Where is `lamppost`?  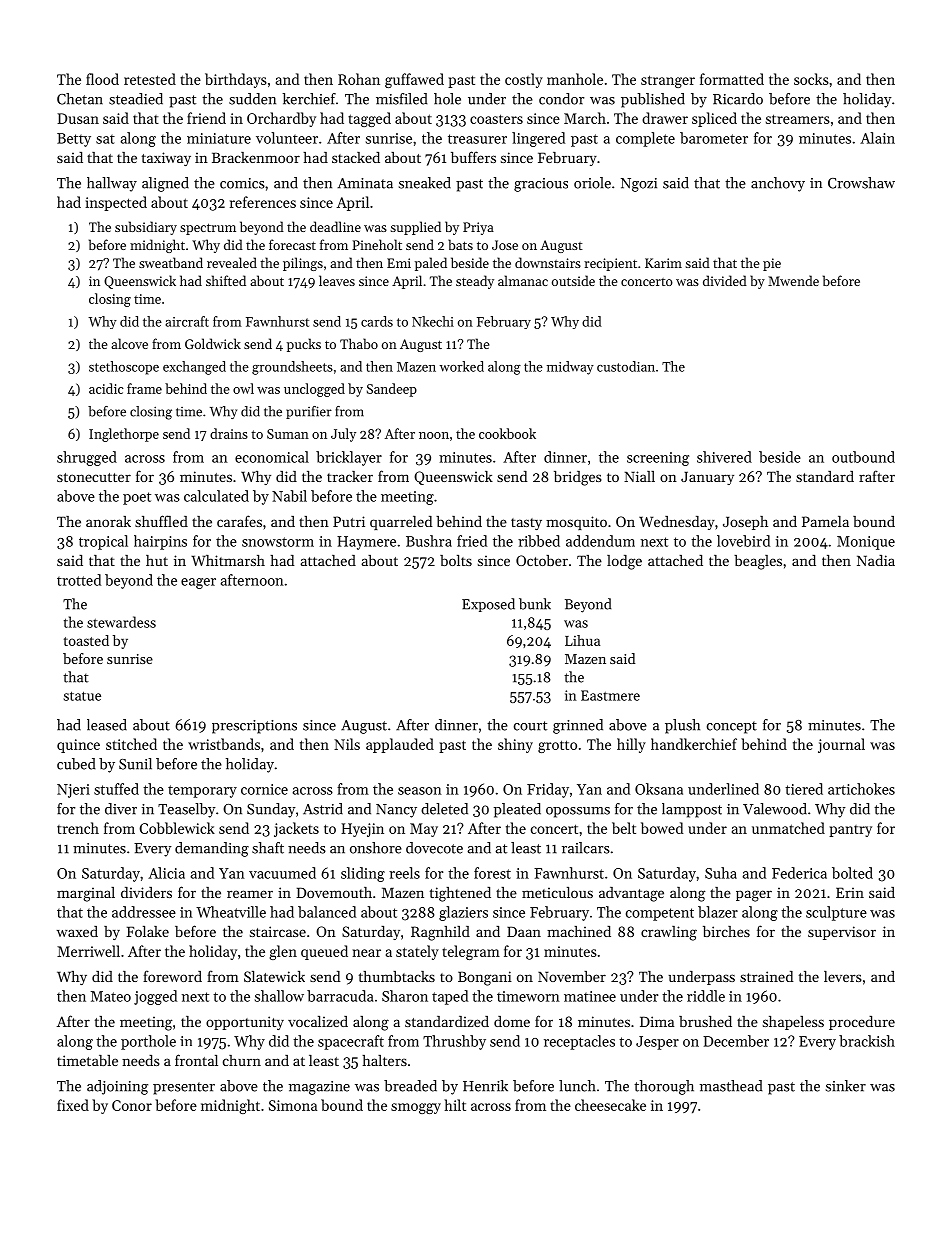 lamppost is located at coordinates (692, 810).
